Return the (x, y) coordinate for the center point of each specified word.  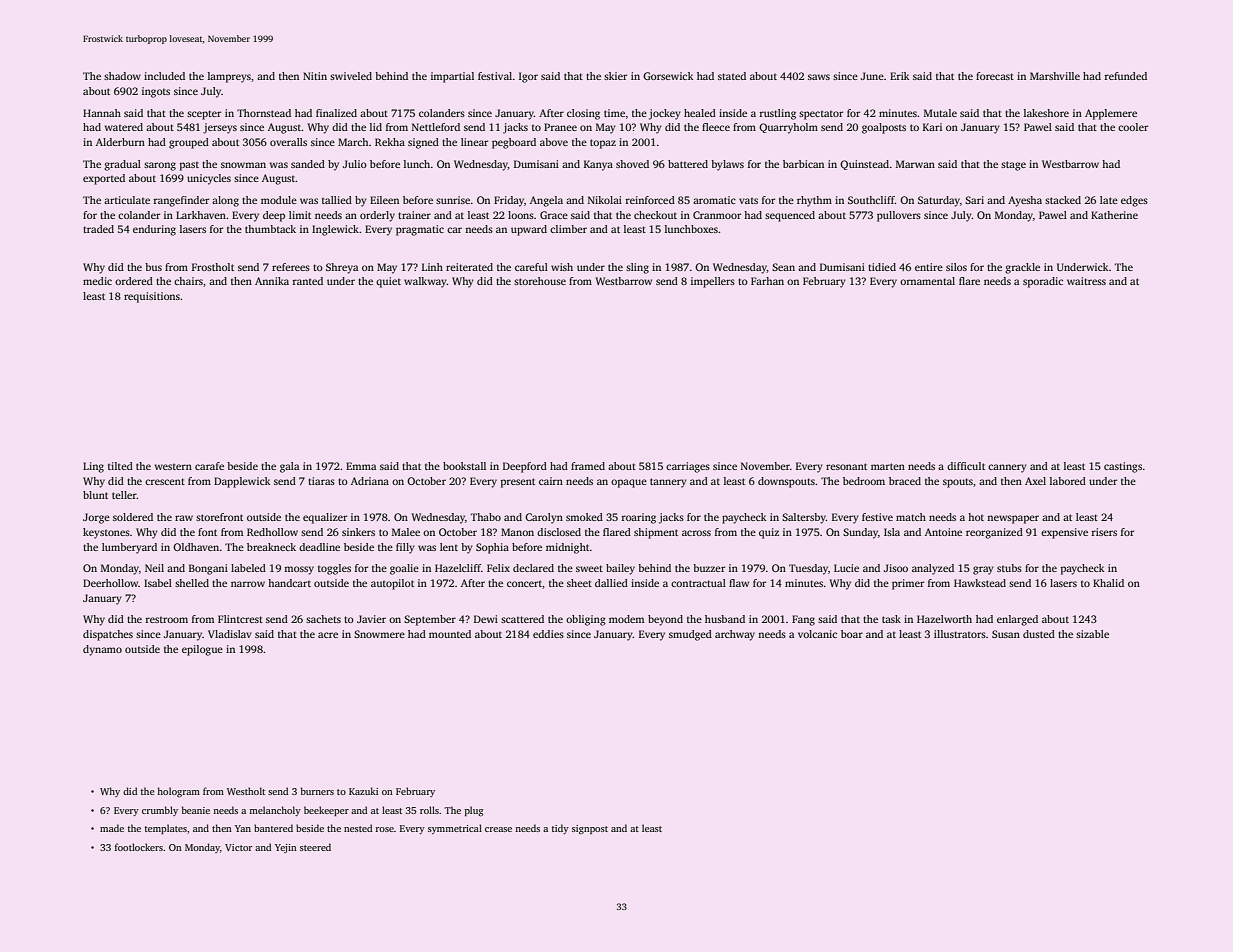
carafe (209, 466)
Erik (899, 76)
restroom (166, 620)
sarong (160, 166)
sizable (1092, 634)
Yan (243, 828)
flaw (739, 583)
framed (588, 466)
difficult (966, 466)
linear (474, 142)
